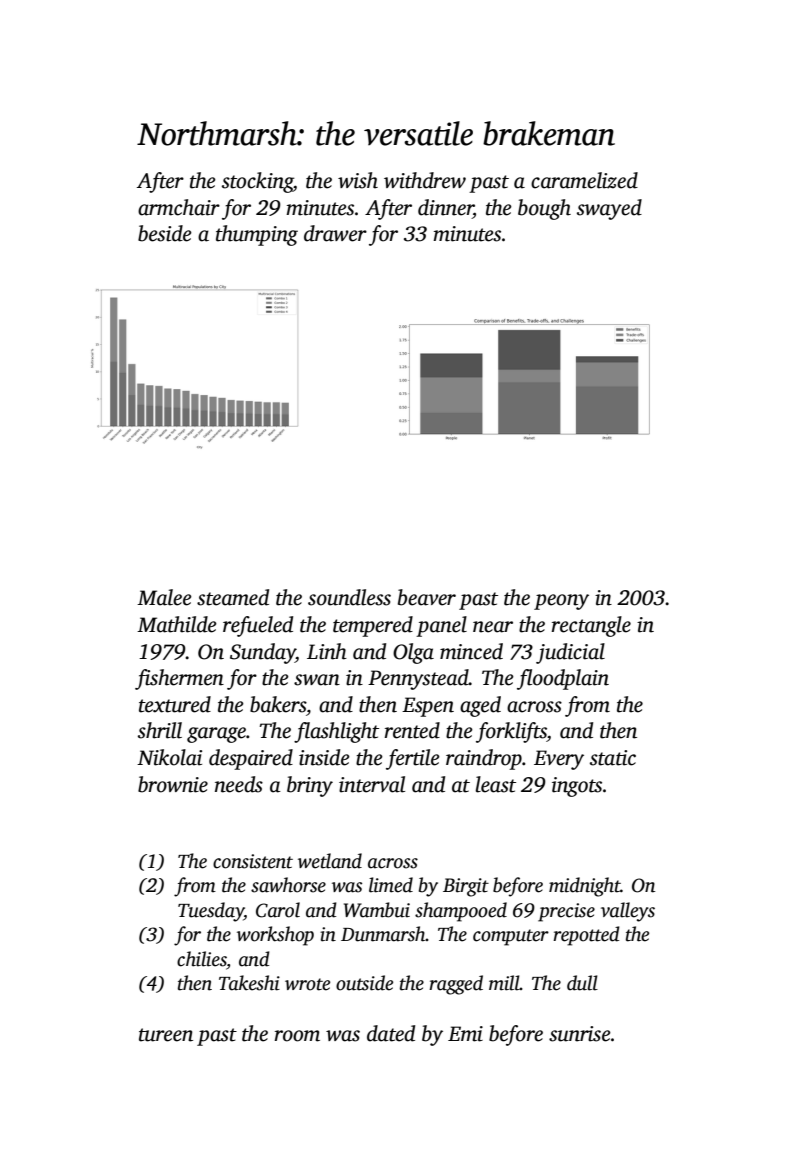  I want to click on caramelized, so click(584, 180).
